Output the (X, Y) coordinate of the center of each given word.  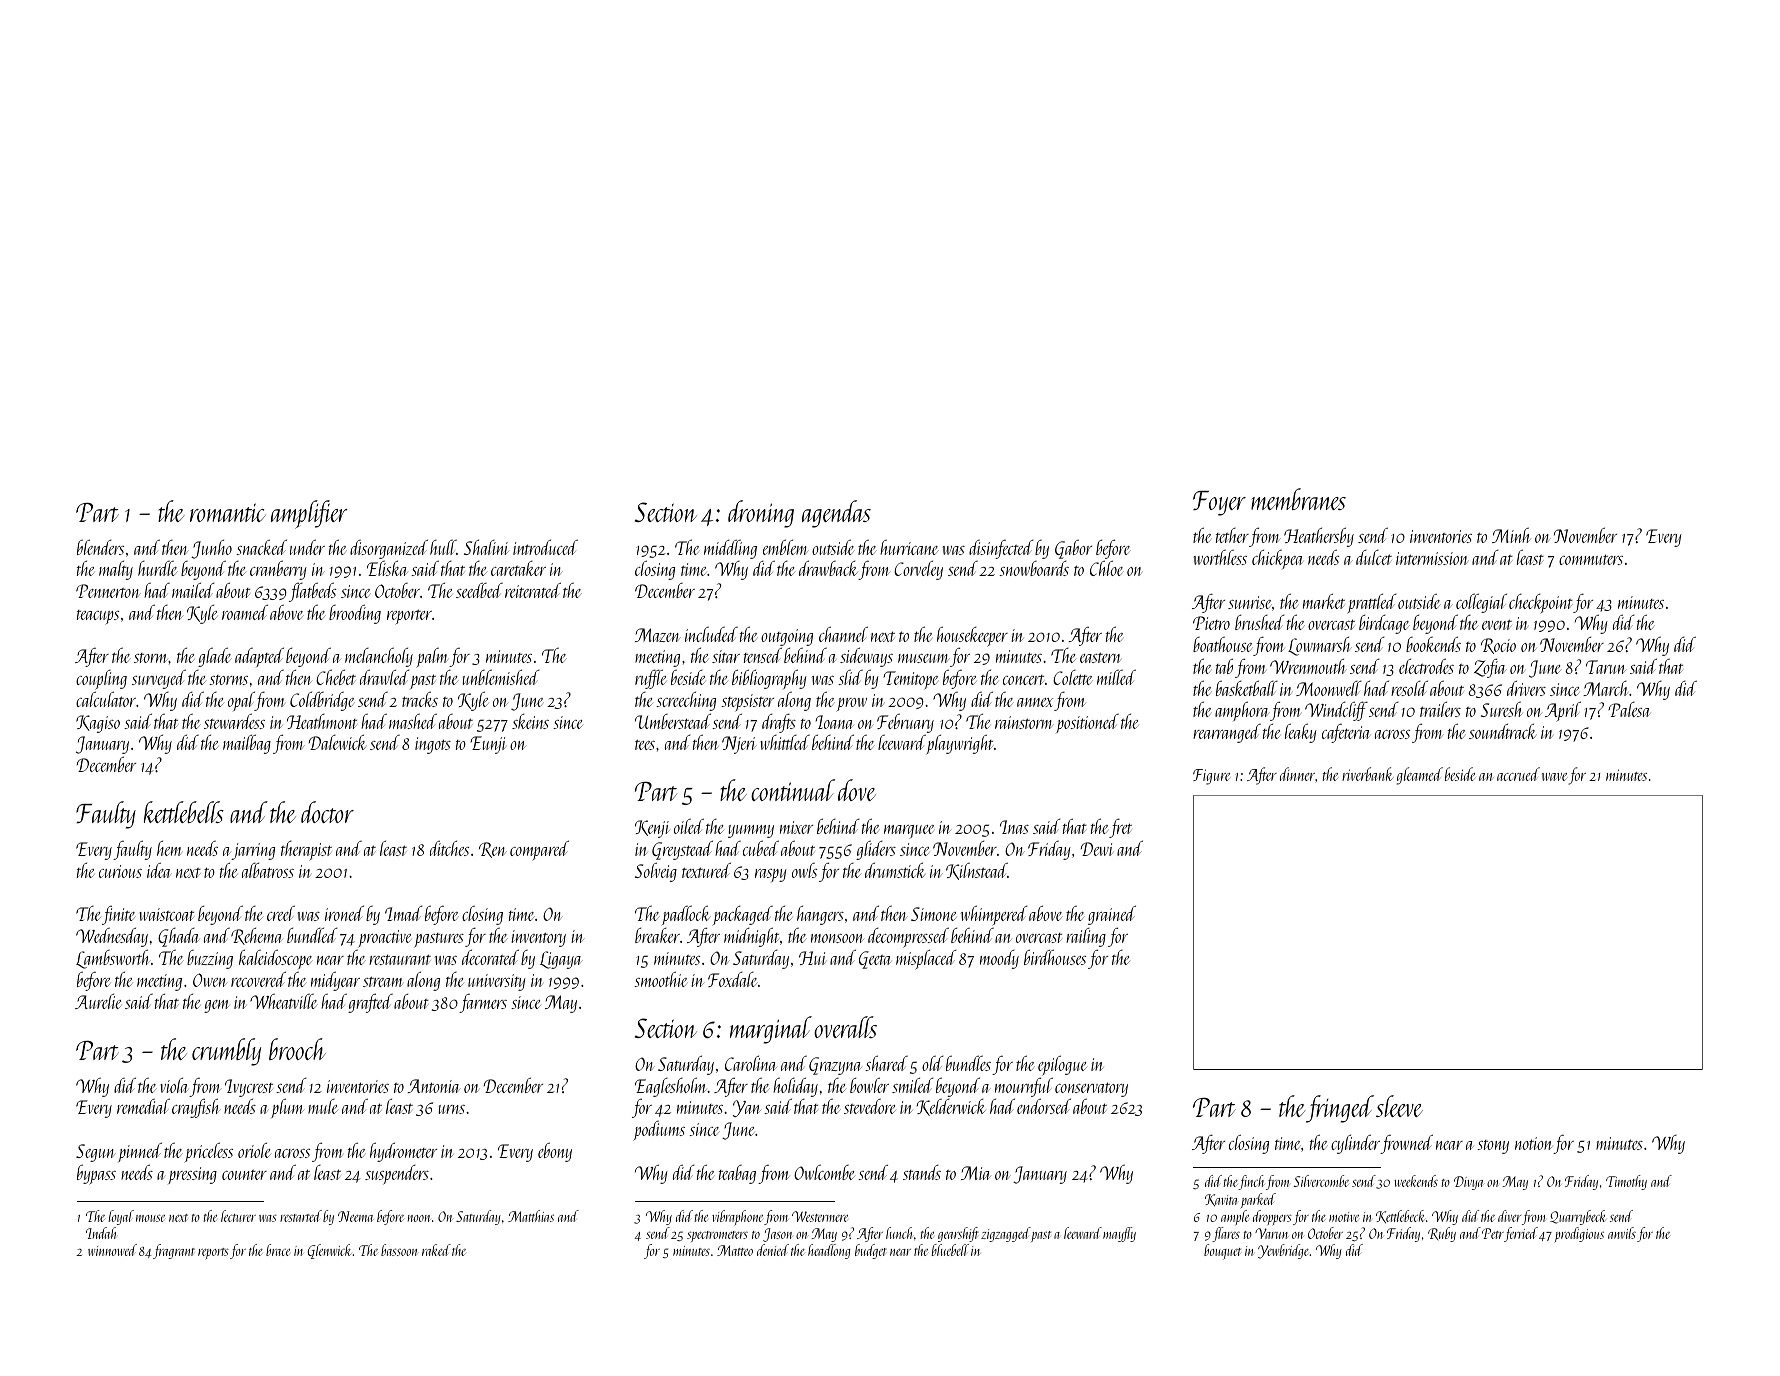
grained (1112, 915)
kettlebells (184, 812)
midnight (751, 937)
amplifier (309, 514)
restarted (301, 1216)
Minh (1511, 535)
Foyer (1219, 503)
